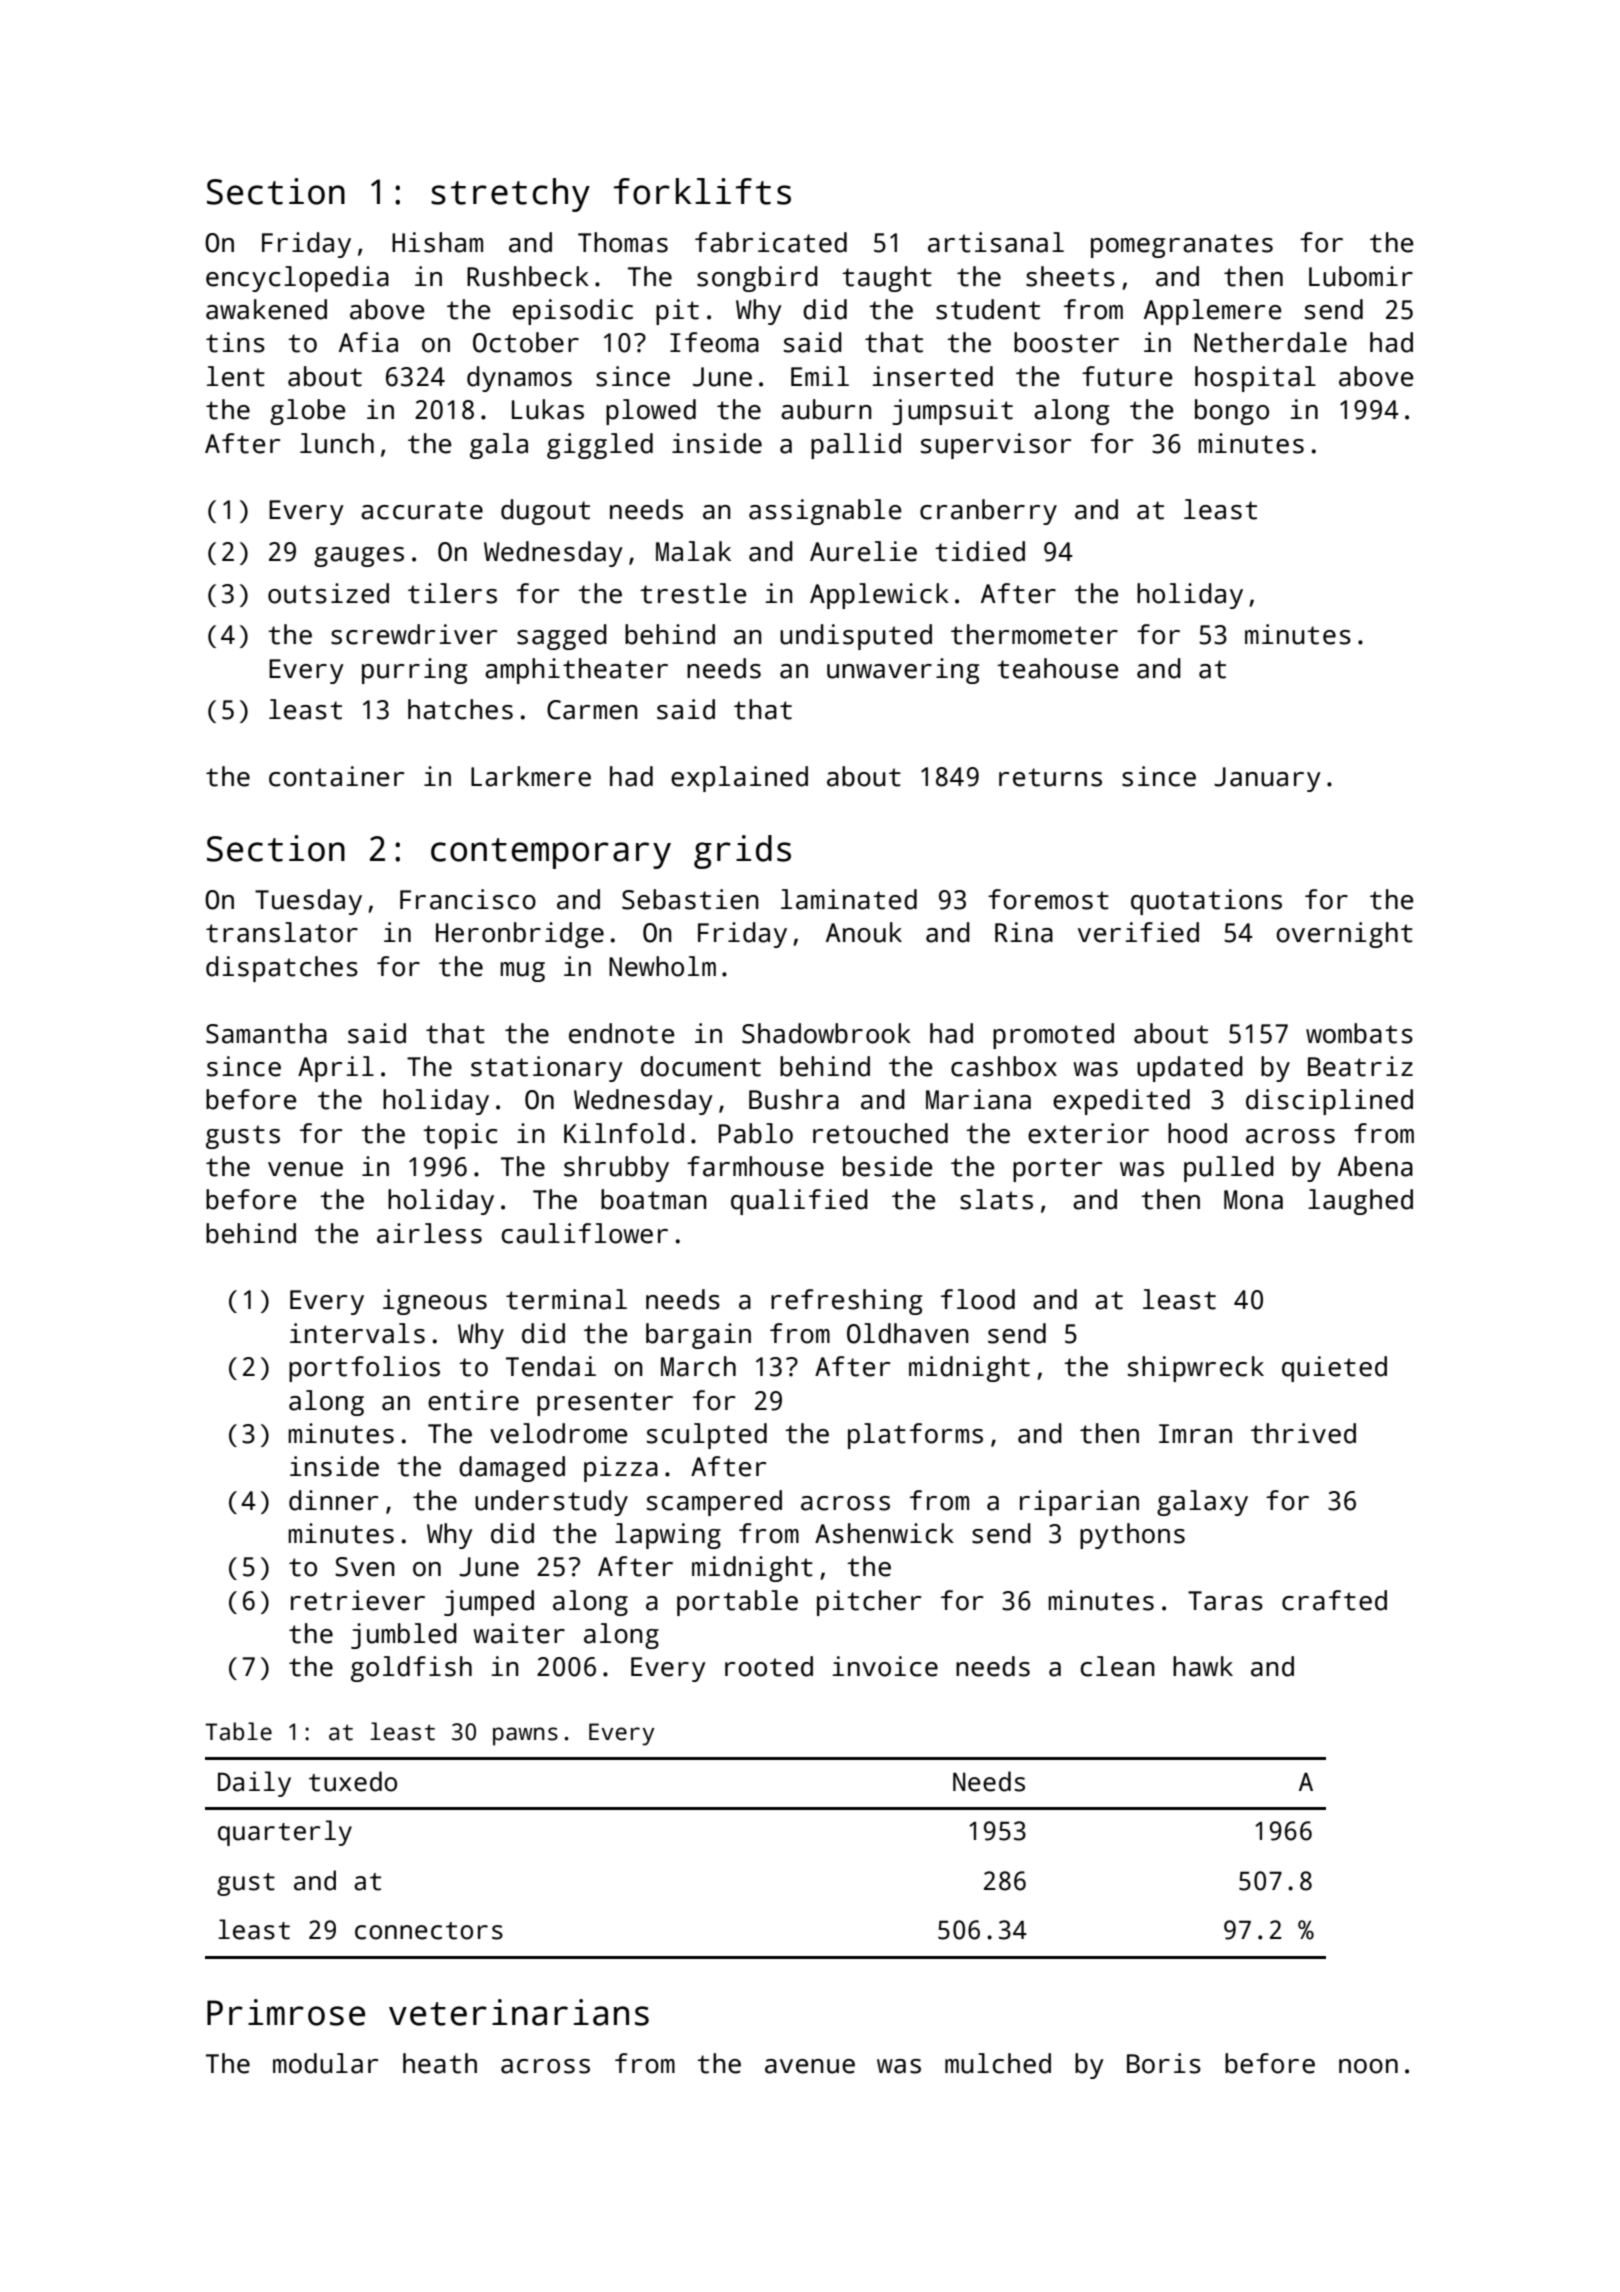  I want to click on entire, so click(473, 1400).
